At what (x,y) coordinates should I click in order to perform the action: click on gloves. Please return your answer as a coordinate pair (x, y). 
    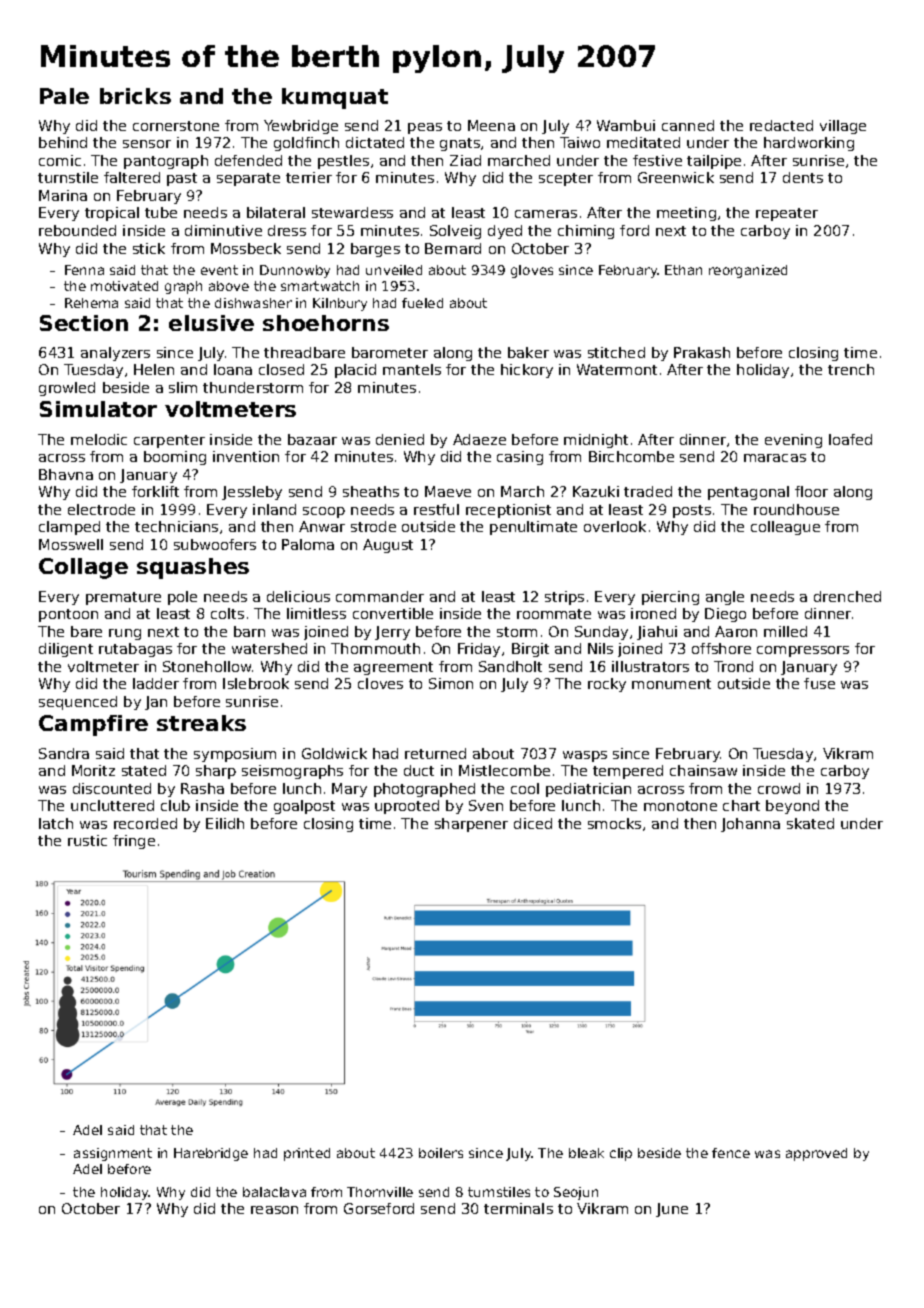
    Looking at the image, I should click on (532, 271).
